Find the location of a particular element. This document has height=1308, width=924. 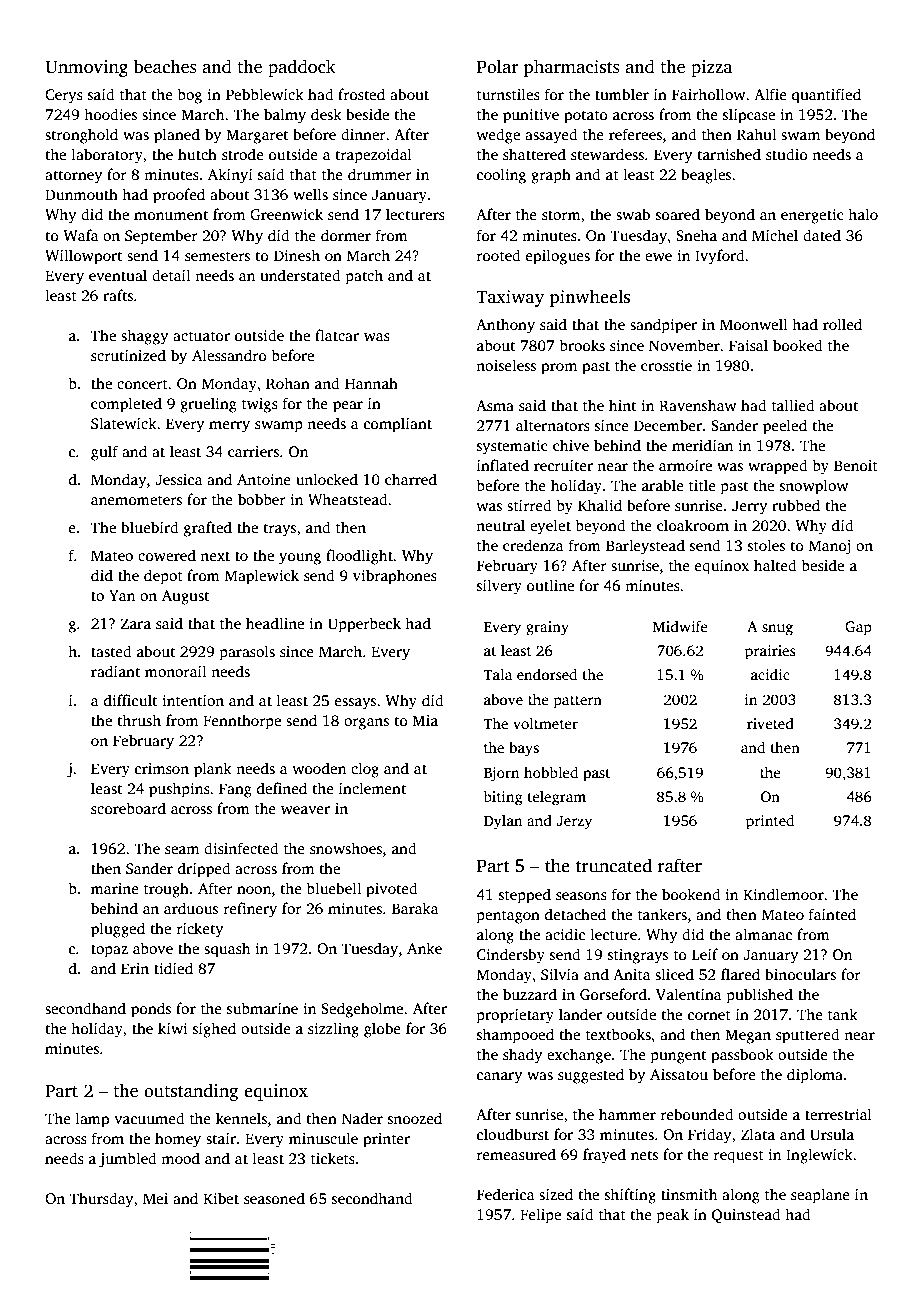

Baraka is located at coordinates (415, 908).
